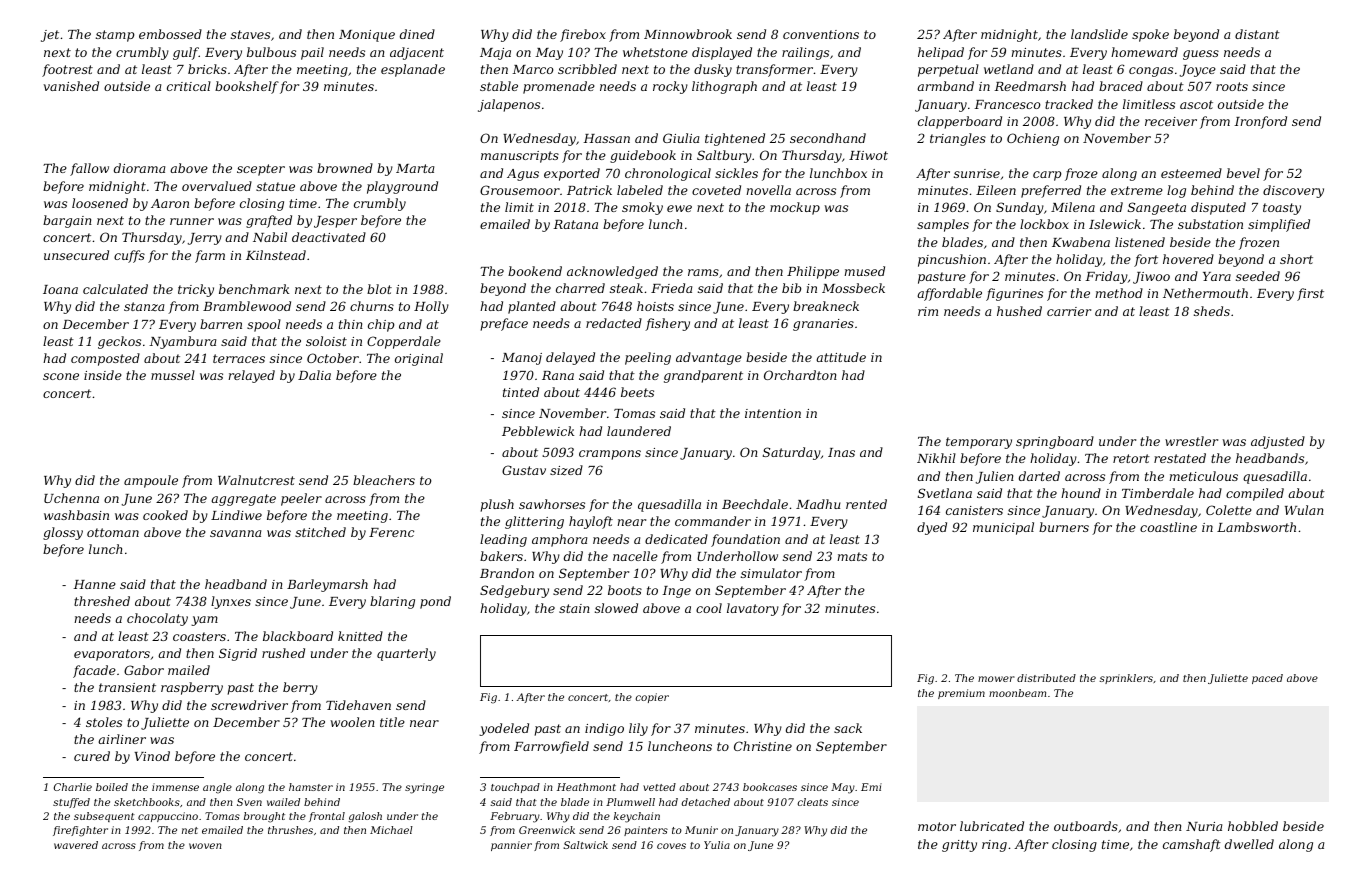 The height and width of the page is (887, 1372). Describe the element at coordinates (189, 86) in the page. I see `critical` at that location.
